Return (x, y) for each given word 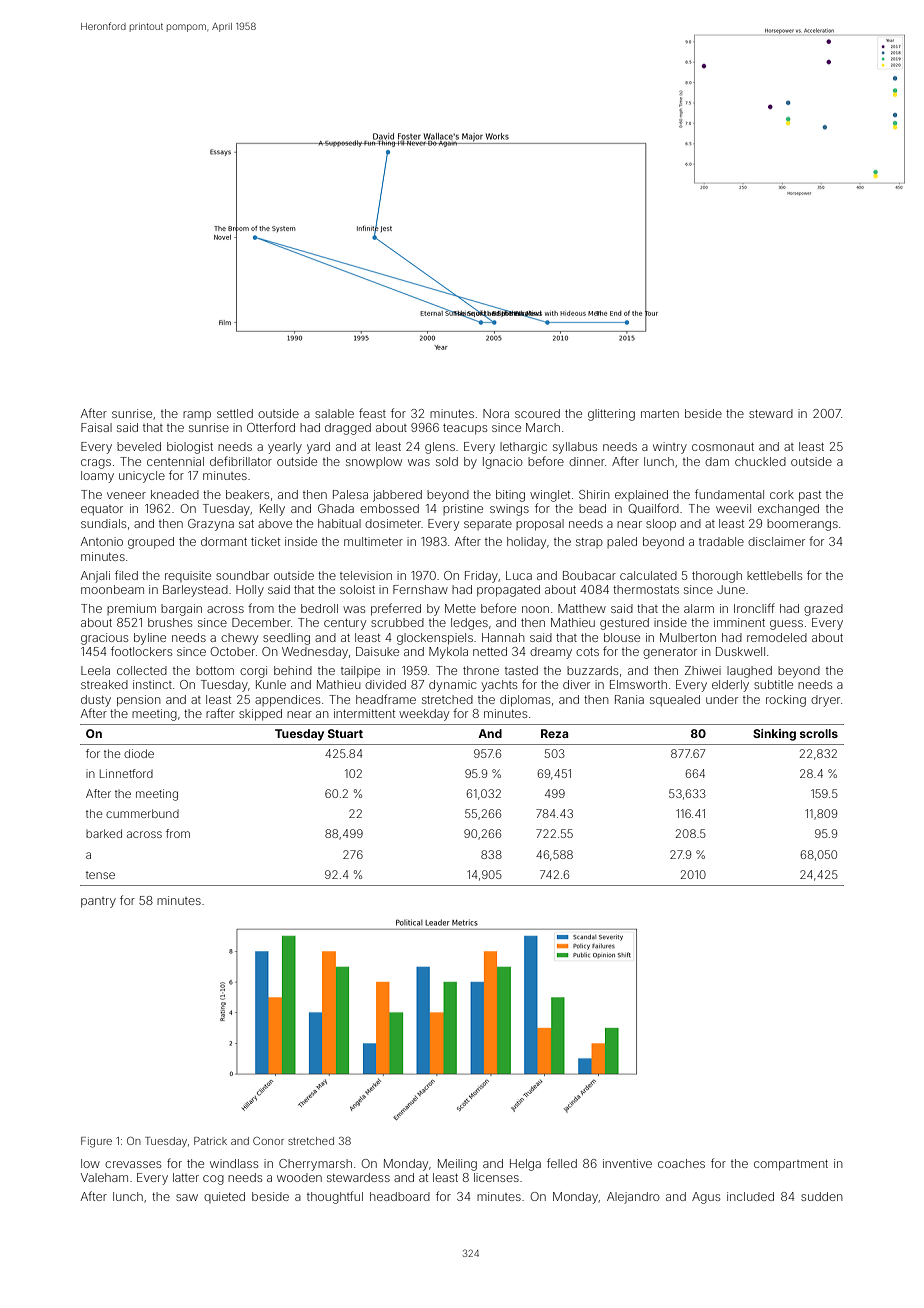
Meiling (457, 1165)
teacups (465, 429)
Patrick (210, 1141)
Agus (706, 1198)
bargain (181, 610)
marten (660, 414)
